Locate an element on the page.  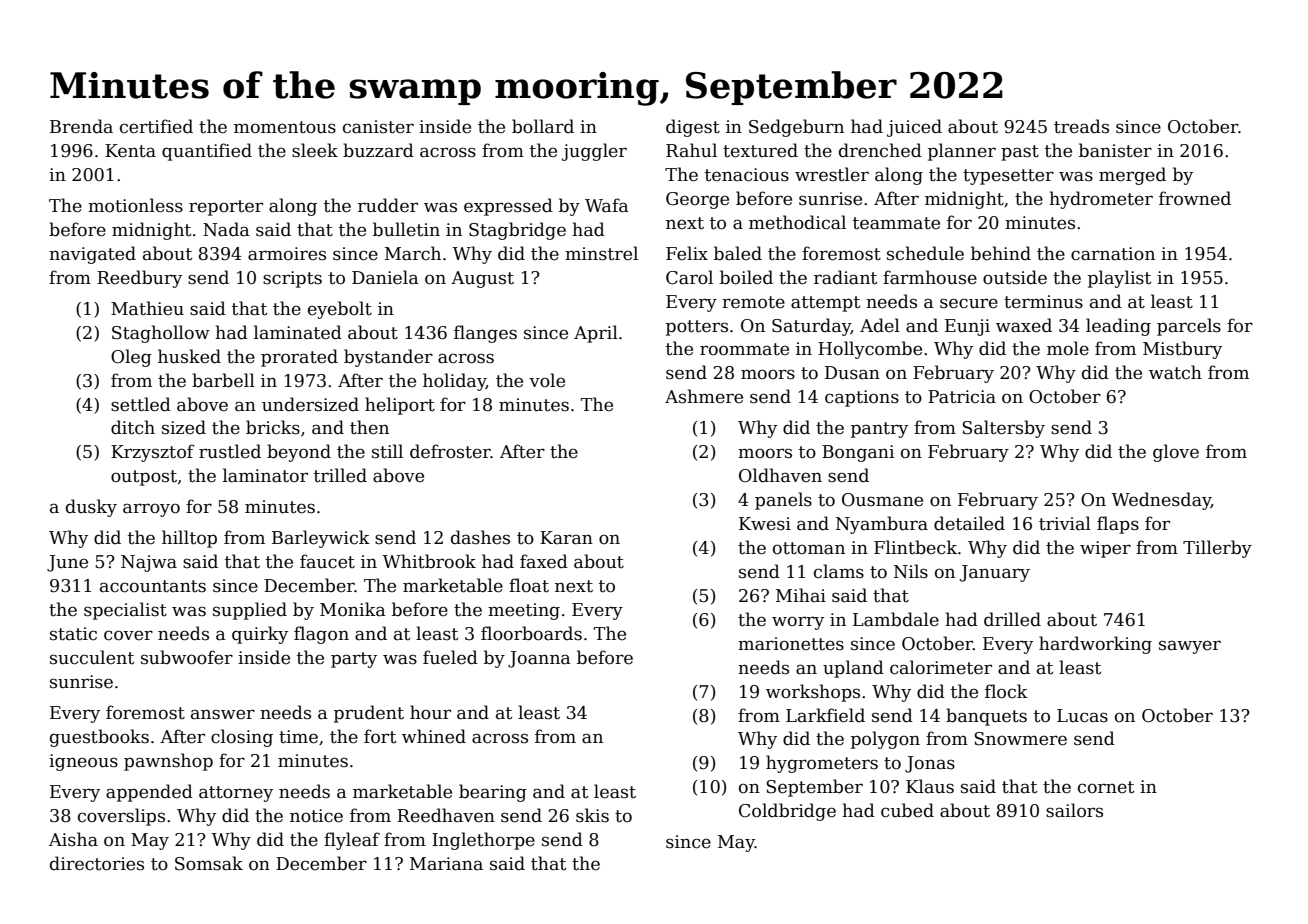
worry is located at coordinates (798, 623).
